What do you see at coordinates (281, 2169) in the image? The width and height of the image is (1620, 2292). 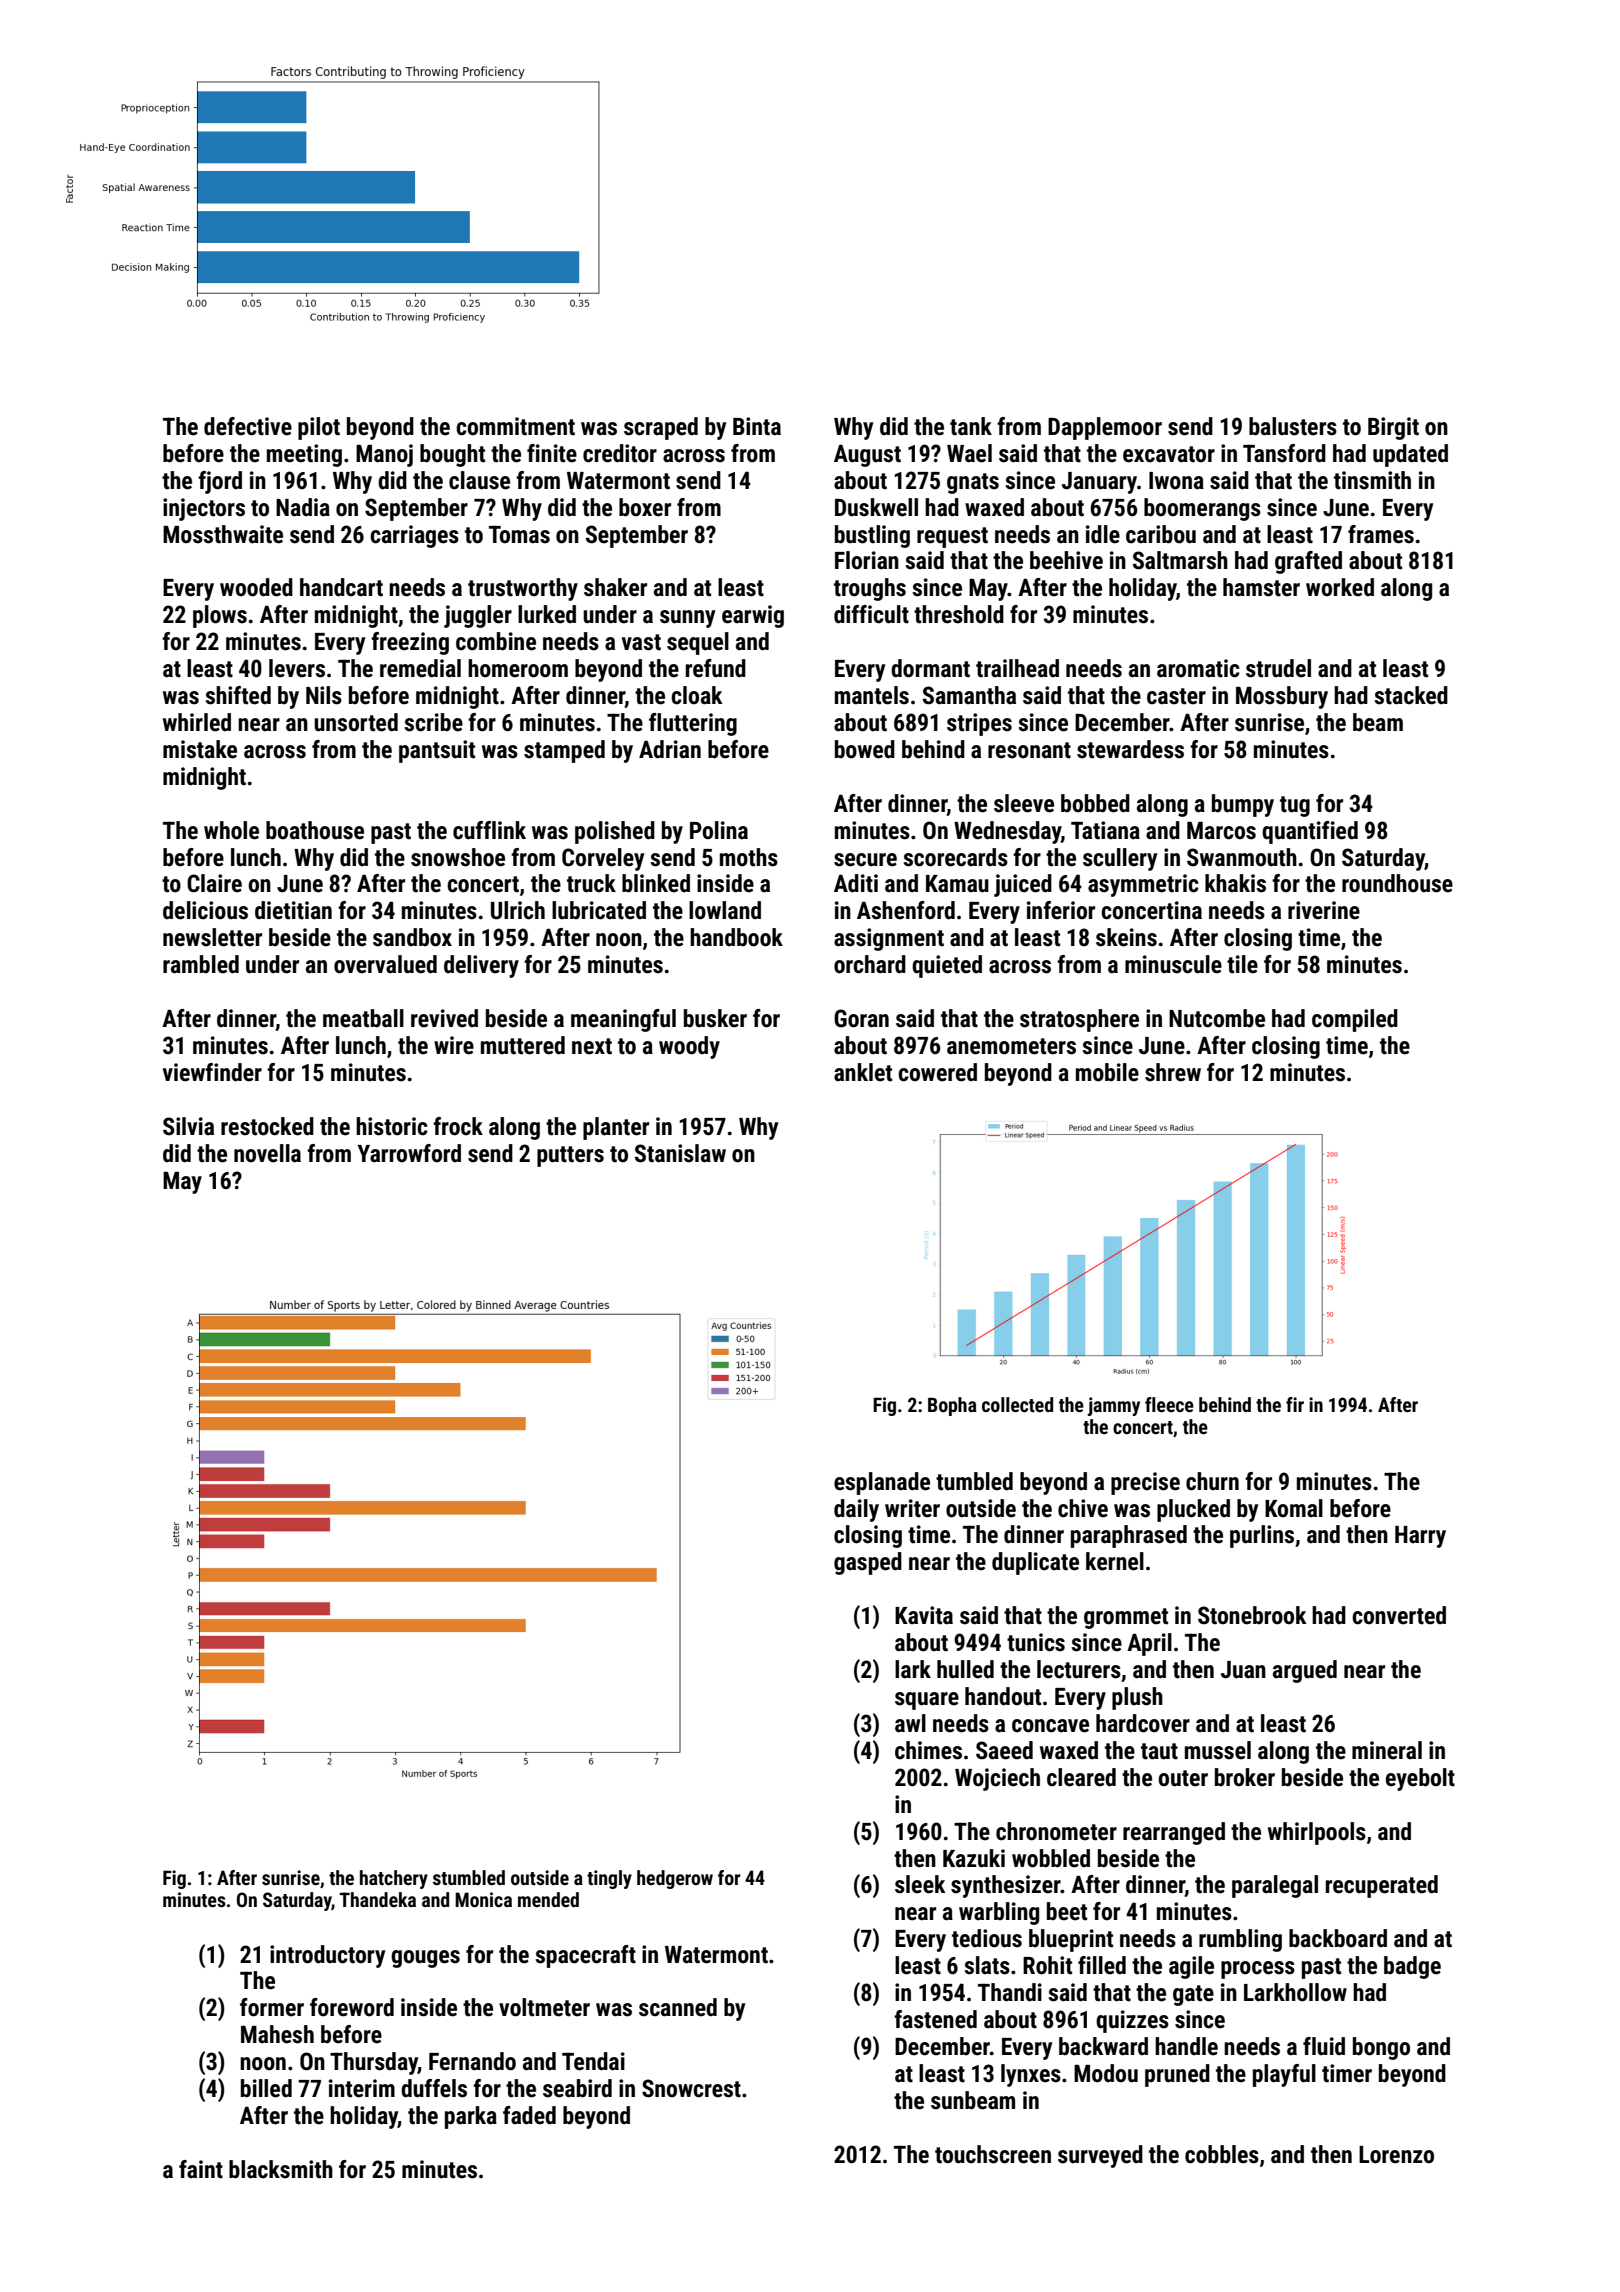 I see `blacksmith` at bounding box center [281, 2169].
